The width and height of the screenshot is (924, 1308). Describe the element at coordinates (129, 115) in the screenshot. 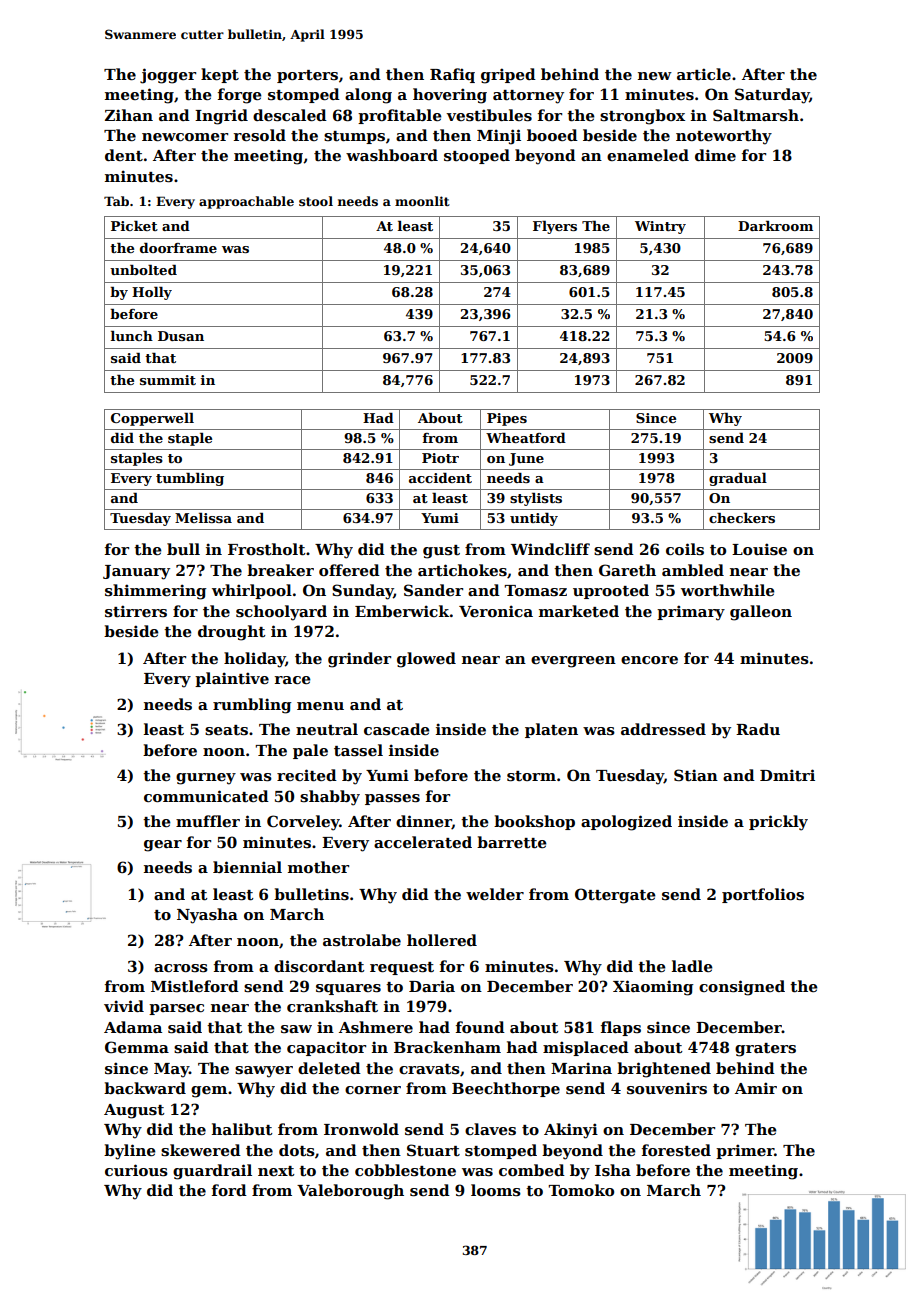

I see `Zihan` at that location.
